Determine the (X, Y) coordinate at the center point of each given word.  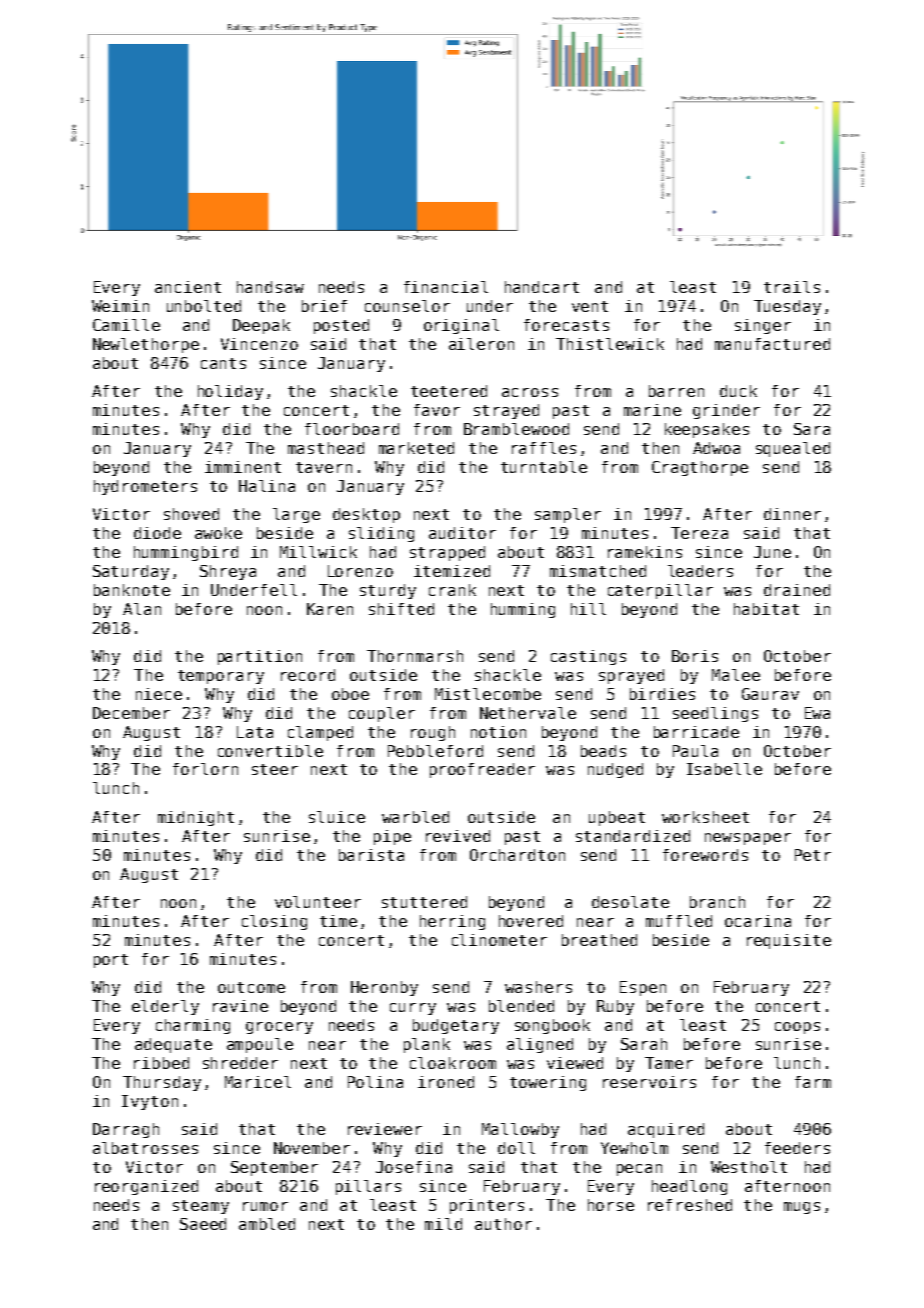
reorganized (146, 1187)
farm (813, 1082)
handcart (542, 287)
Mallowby (520, 1130)
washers (538, 987)
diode (157, 533)
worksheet (705, 817)
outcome (251, 987)
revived (458, 836)
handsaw (270, 287)
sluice (337, 817)
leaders (700, 571)
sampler (568, 515)
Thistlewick (610, 344)
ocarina (758, 921)
